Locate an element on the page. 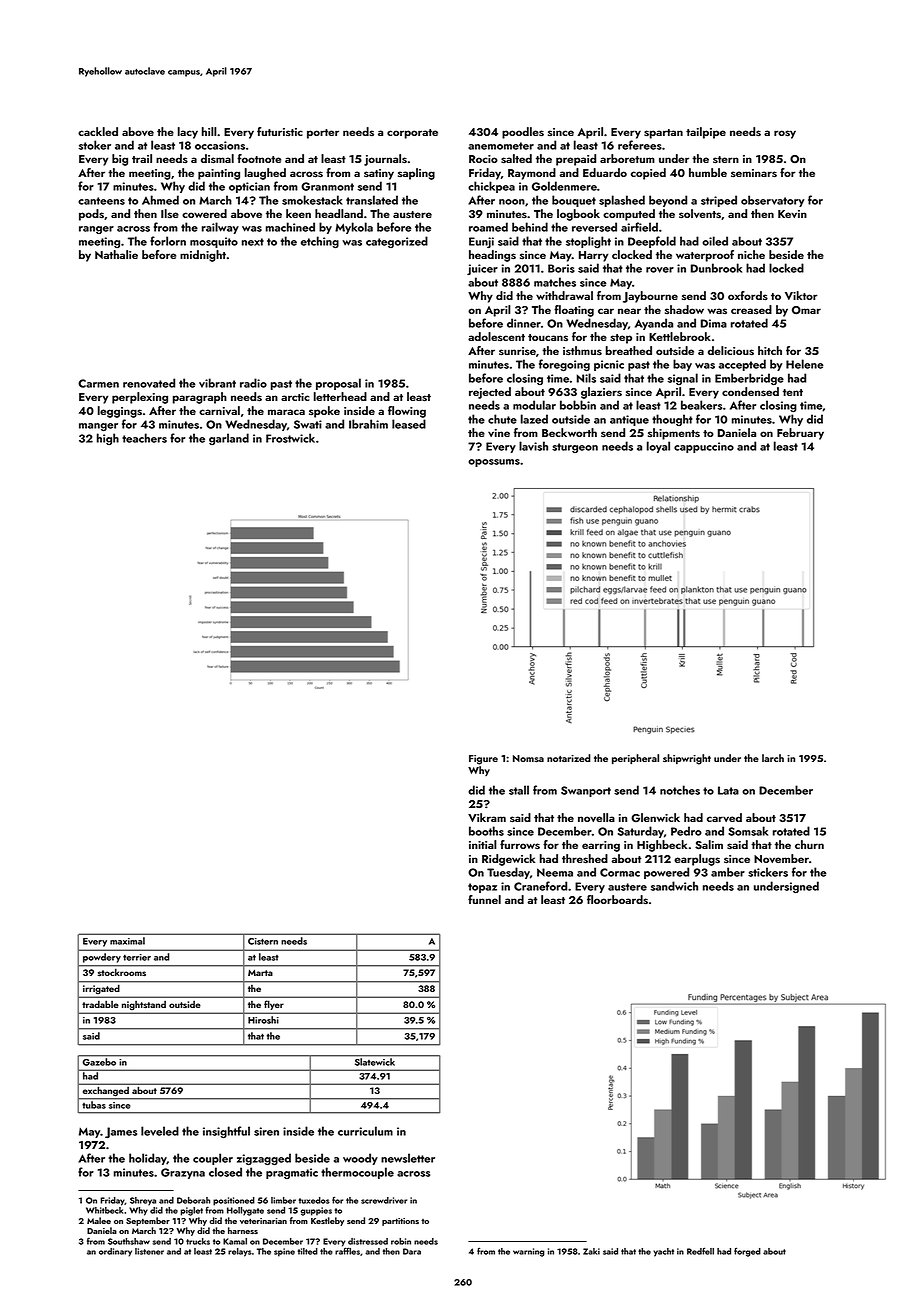  Carmen is located at coordinates (98, 383).
